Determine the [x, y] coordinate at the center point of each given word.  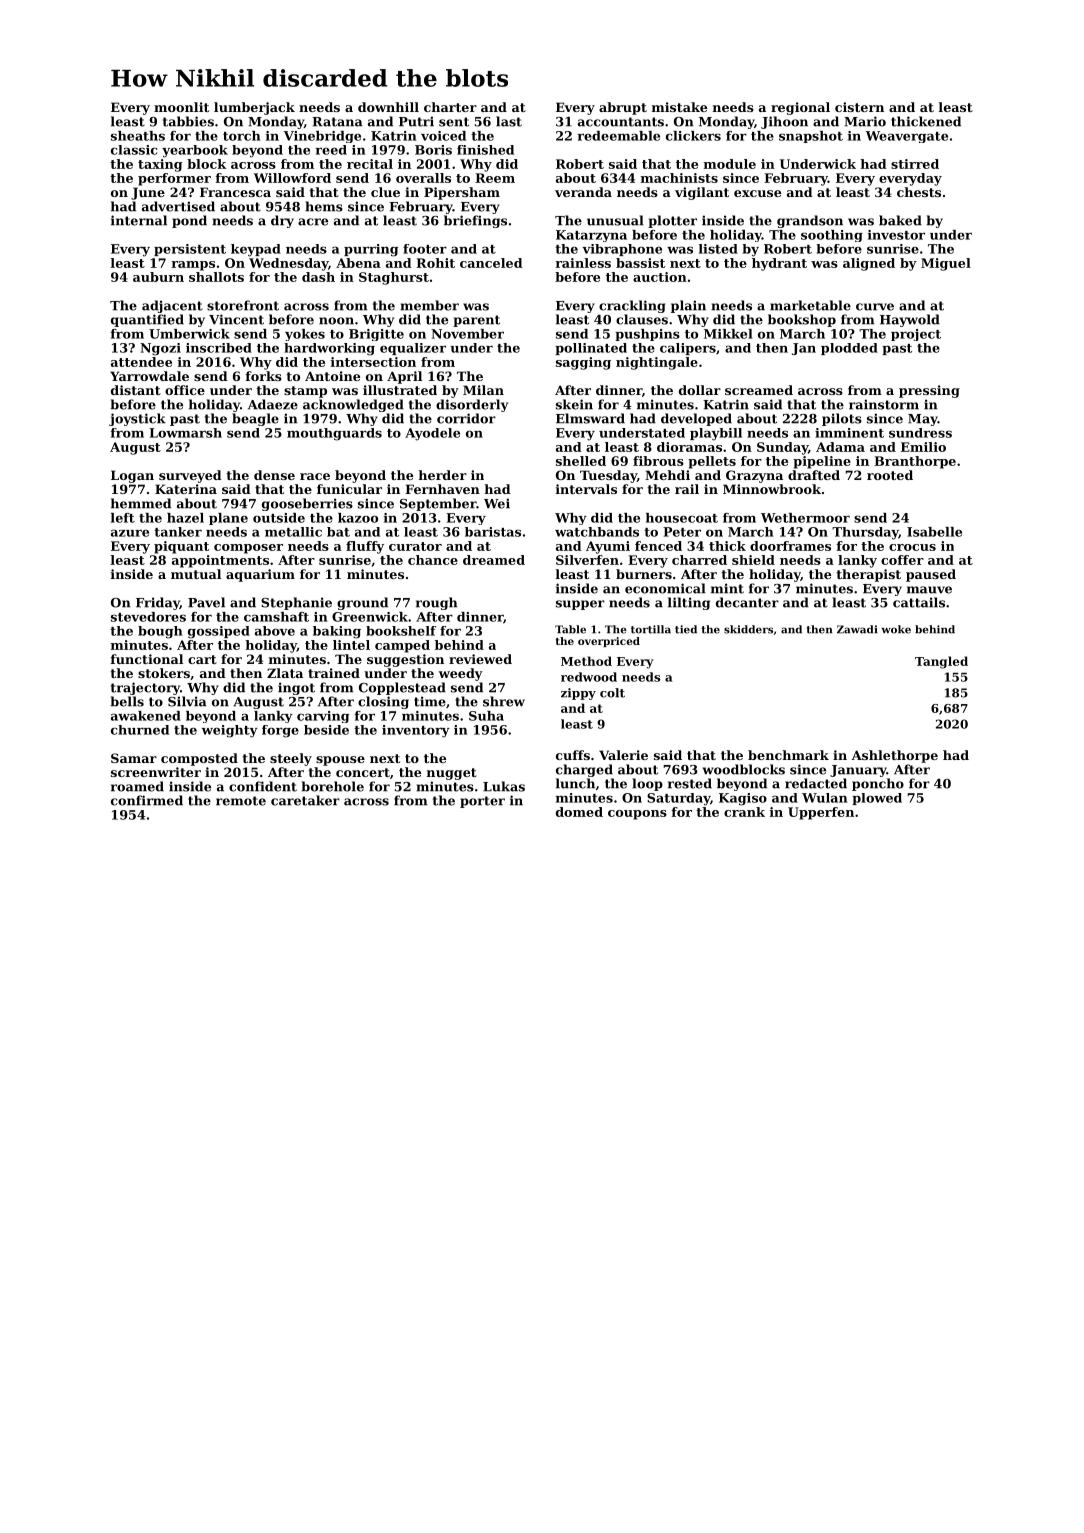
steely [291, 759]
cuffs [573, 755]
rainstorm [884, 404]
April [404, 377]
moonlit [181, 107]
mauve [929, 590]
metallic [293, 532]
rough [436, 603]
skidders [748, 629]
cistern [859, 107]
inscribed [219, 348]
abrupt [623, 108]
